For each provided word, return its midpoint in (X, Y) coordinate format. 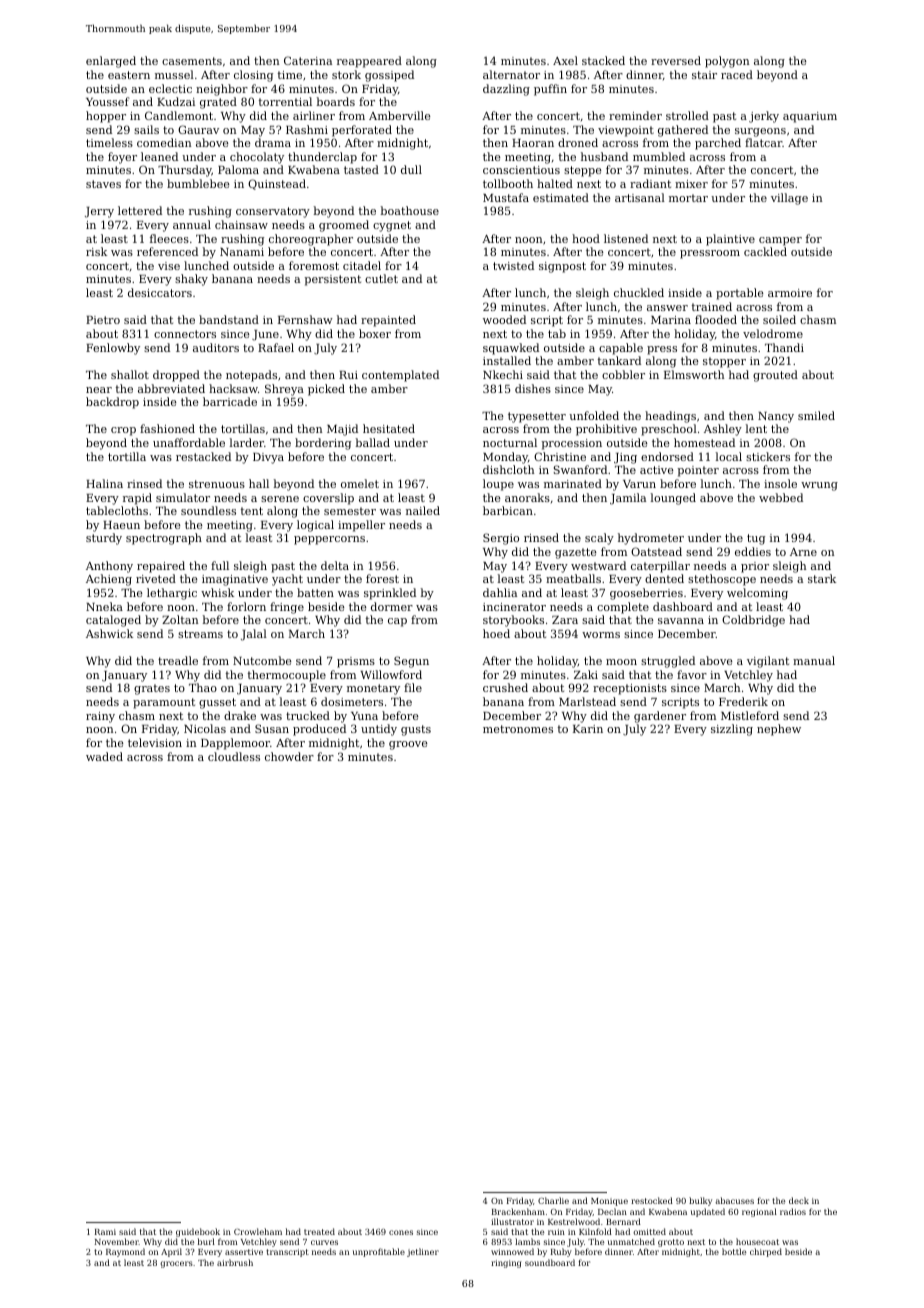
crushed (505, 687)
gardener (660, 717)
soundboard (550, 1262)
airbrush (235, 1262)
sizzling (732, 730)
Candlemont (179, 115)
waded (104, 756)
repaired (161, 567)
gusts (416, 730)
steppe (583, 171)
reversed (676, 60)
